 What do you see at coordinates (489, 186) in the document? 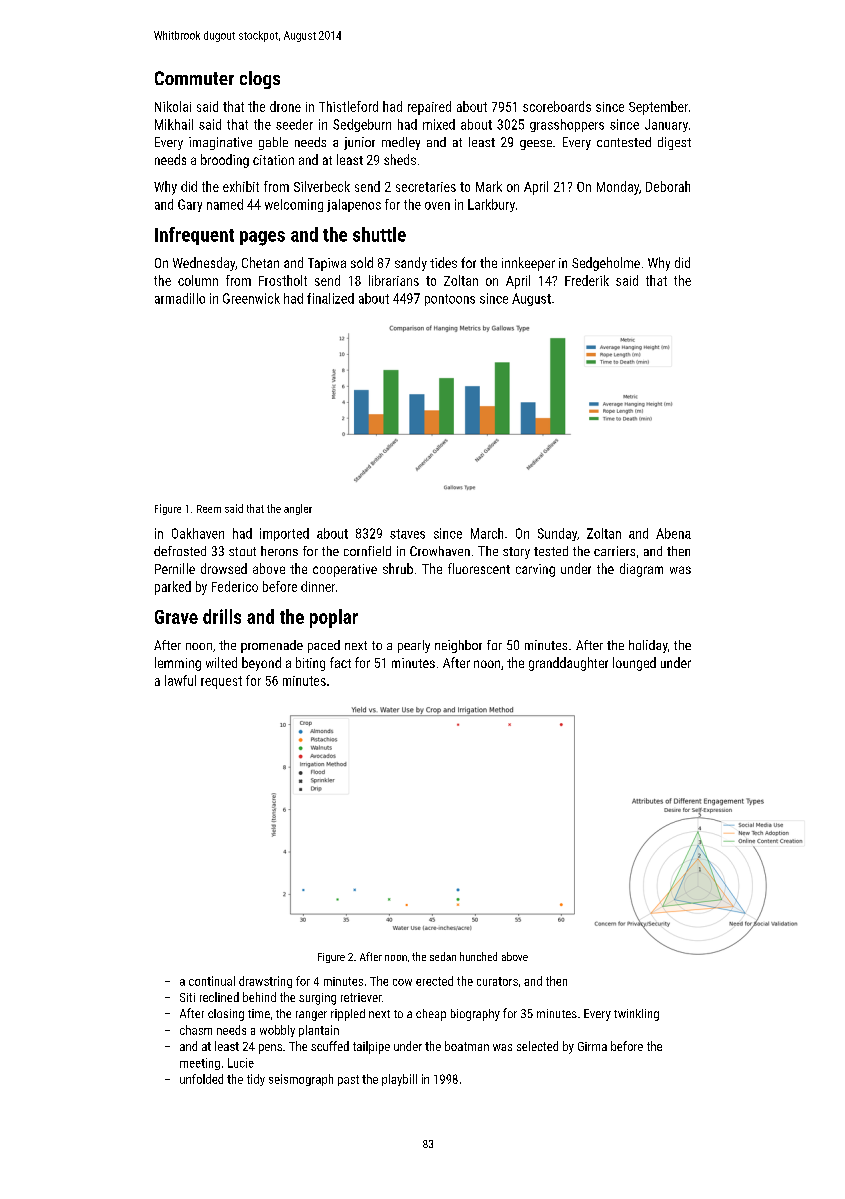
I see `Mark` at bounding box center [489, 186].
